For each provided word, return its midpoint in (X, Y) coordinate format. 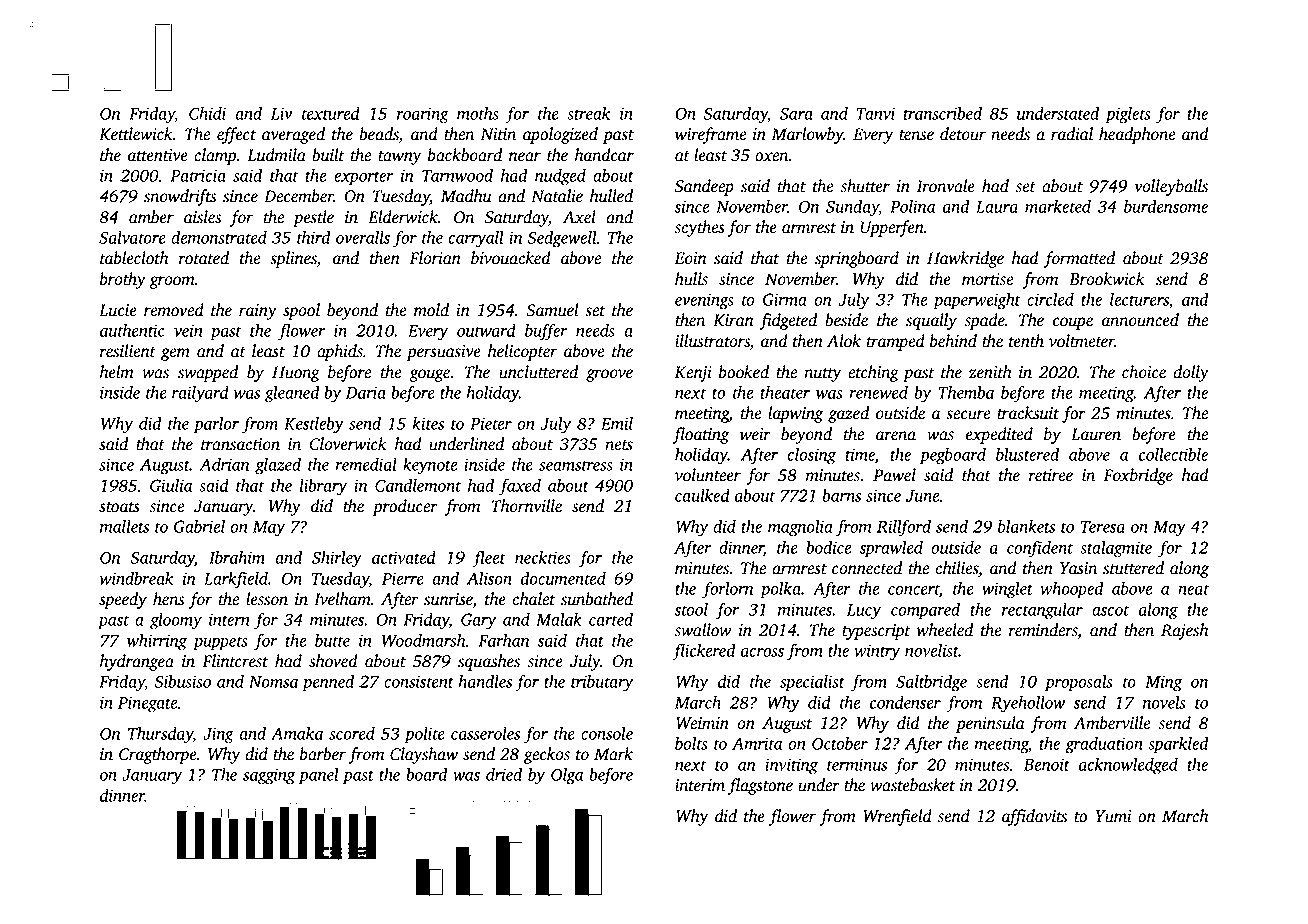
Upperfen (892, 228)
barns (841, 495)
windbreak (136, 578)
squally (931, 321)
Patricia (198, 175)
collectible (1173, 454)
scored (352, 733)
